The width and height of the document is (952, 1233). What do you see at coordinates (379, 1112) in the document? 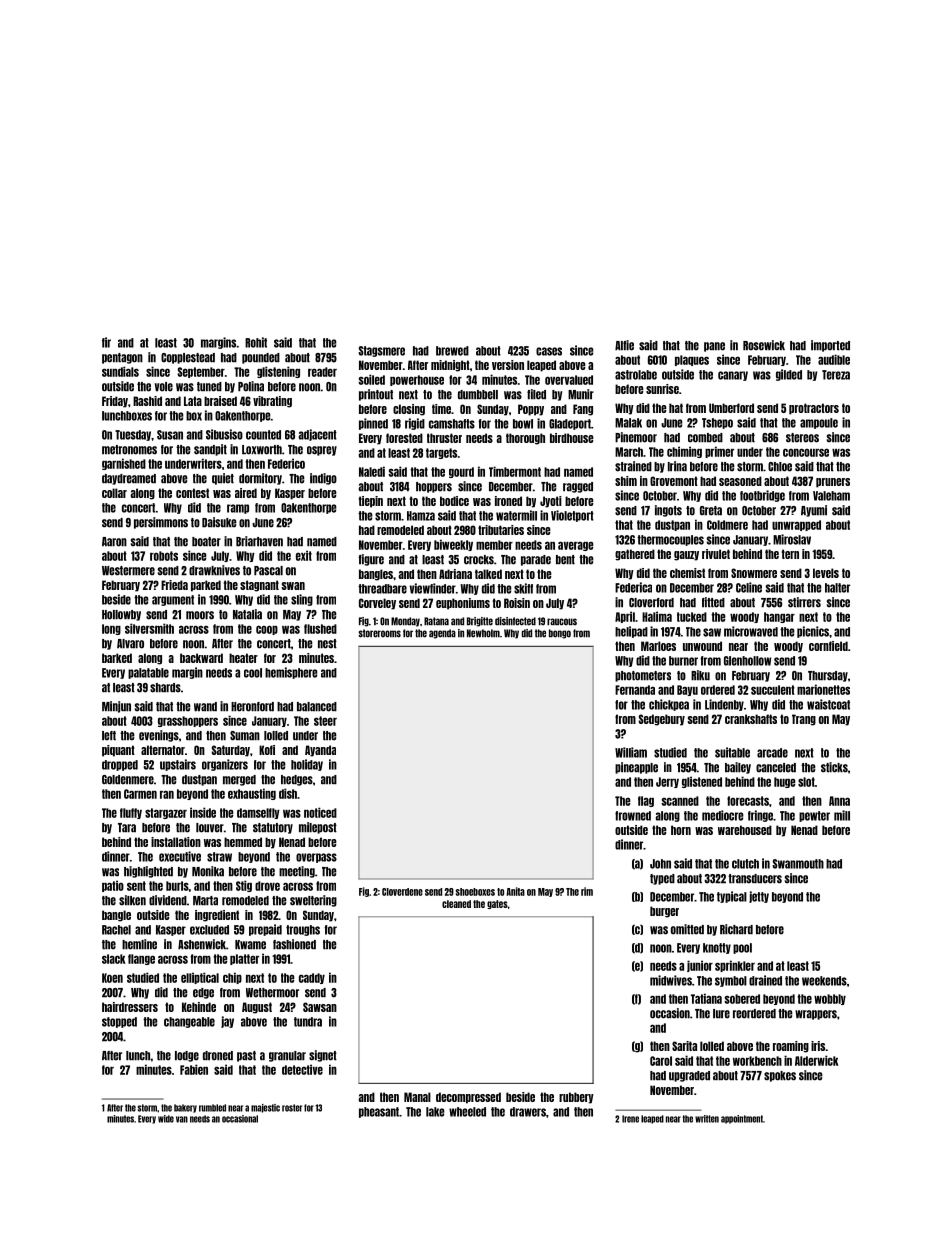
I see `pheasant` at bounding box center [379, 1112].
